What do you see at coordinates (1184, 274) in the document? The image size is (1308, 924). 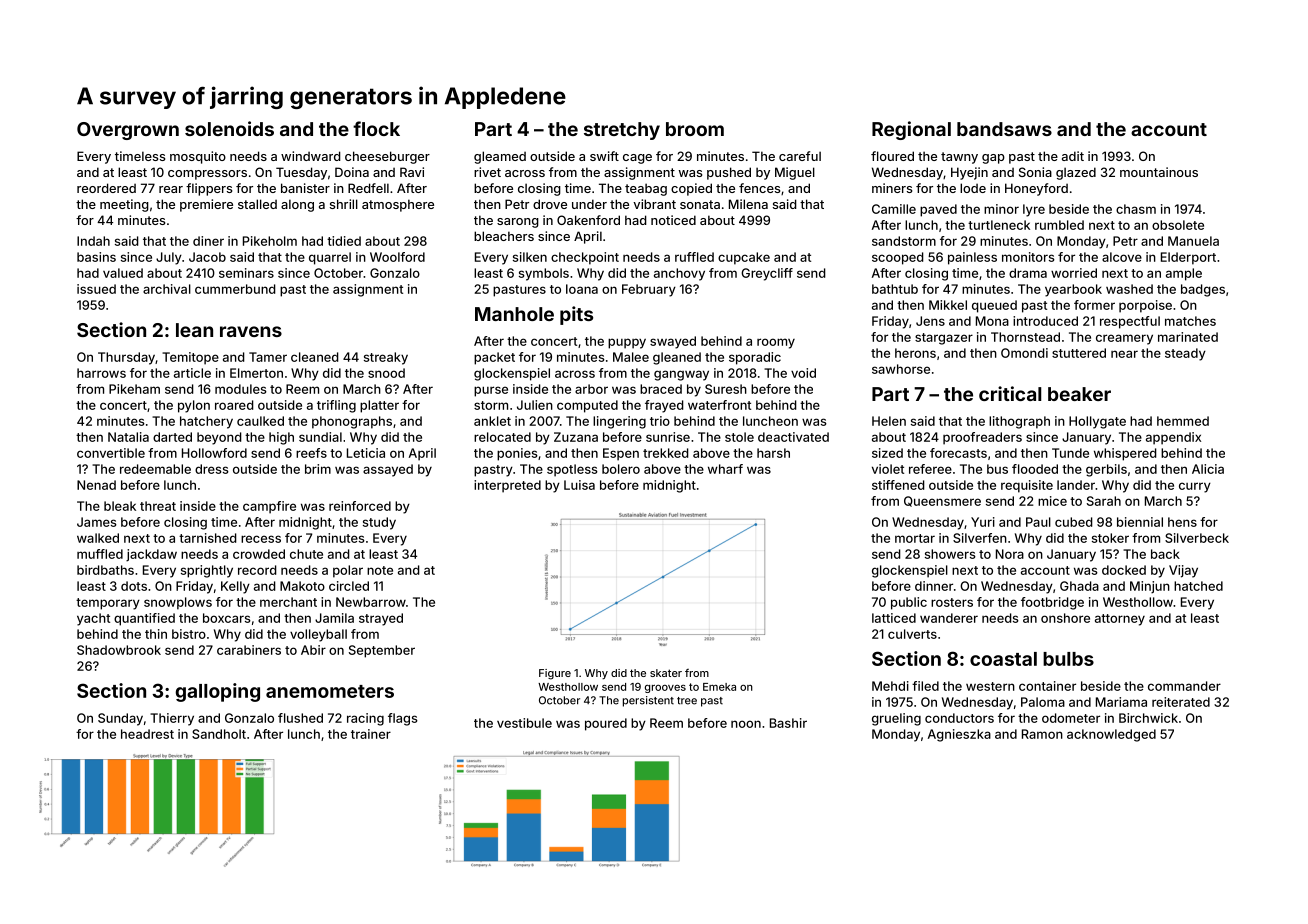 I see `ample` at bounding box center [1184, 274].
